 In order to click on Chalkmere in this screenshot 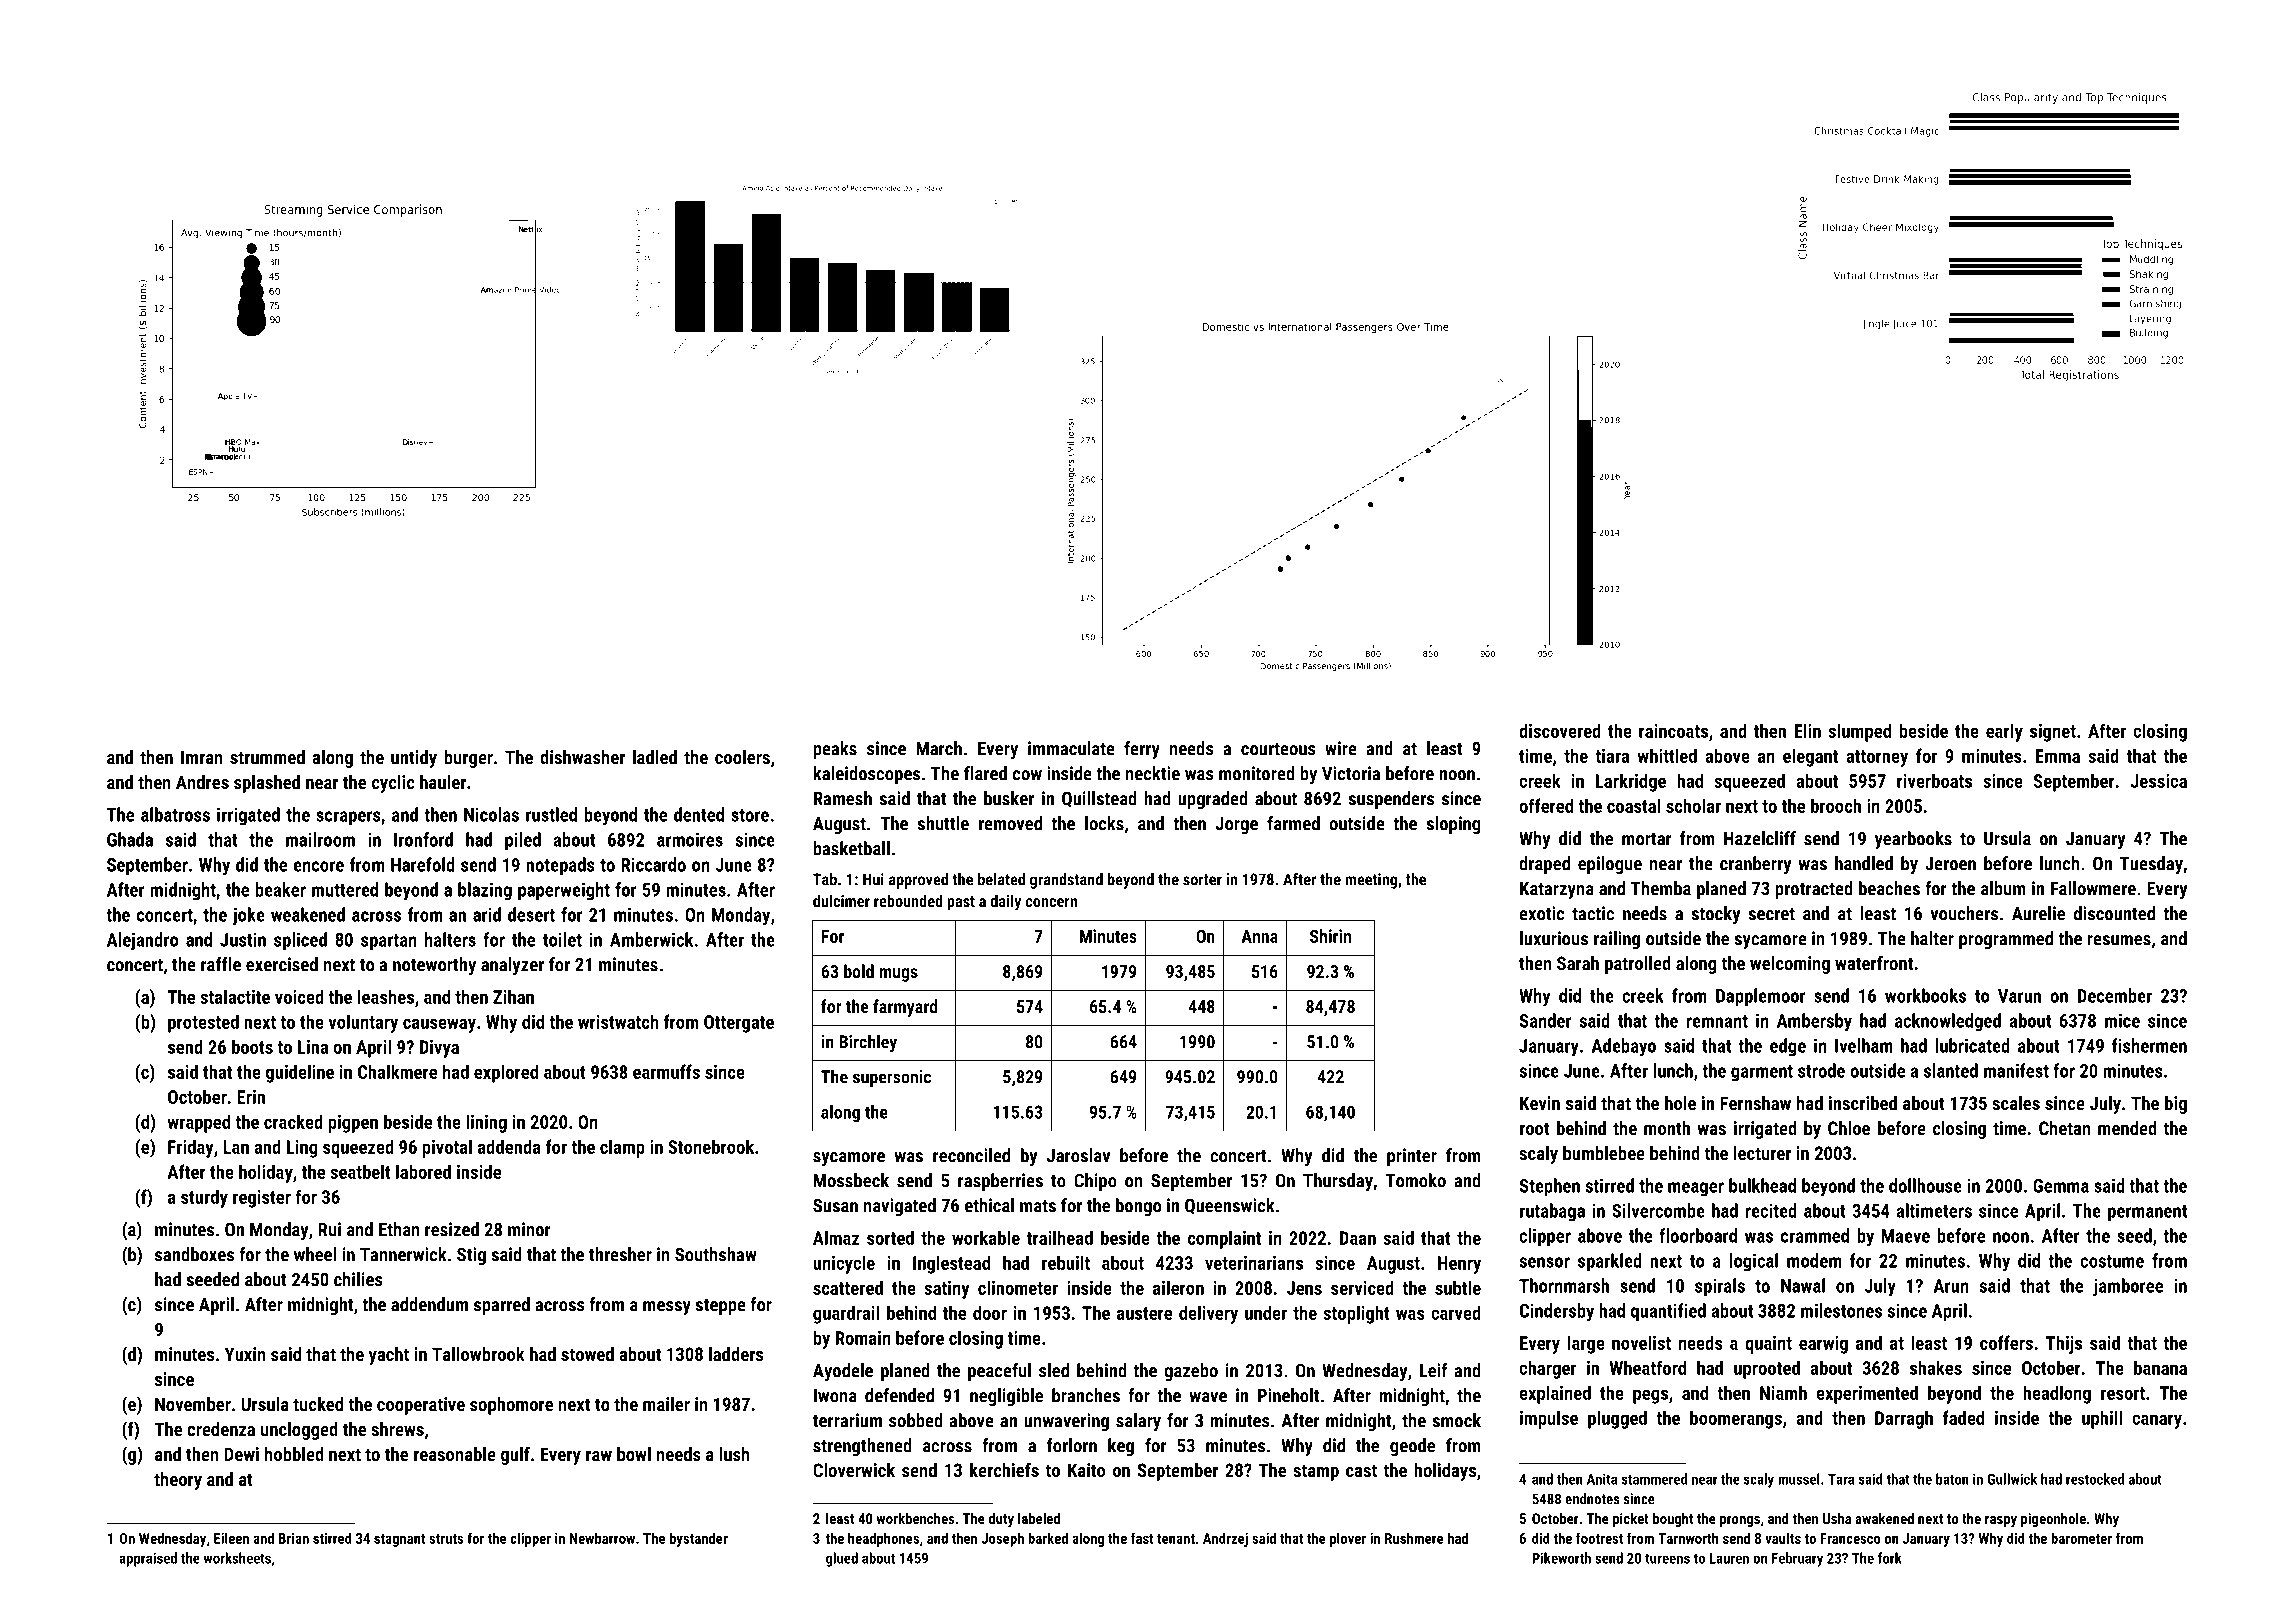, I will do `click(397, 1071)`.
